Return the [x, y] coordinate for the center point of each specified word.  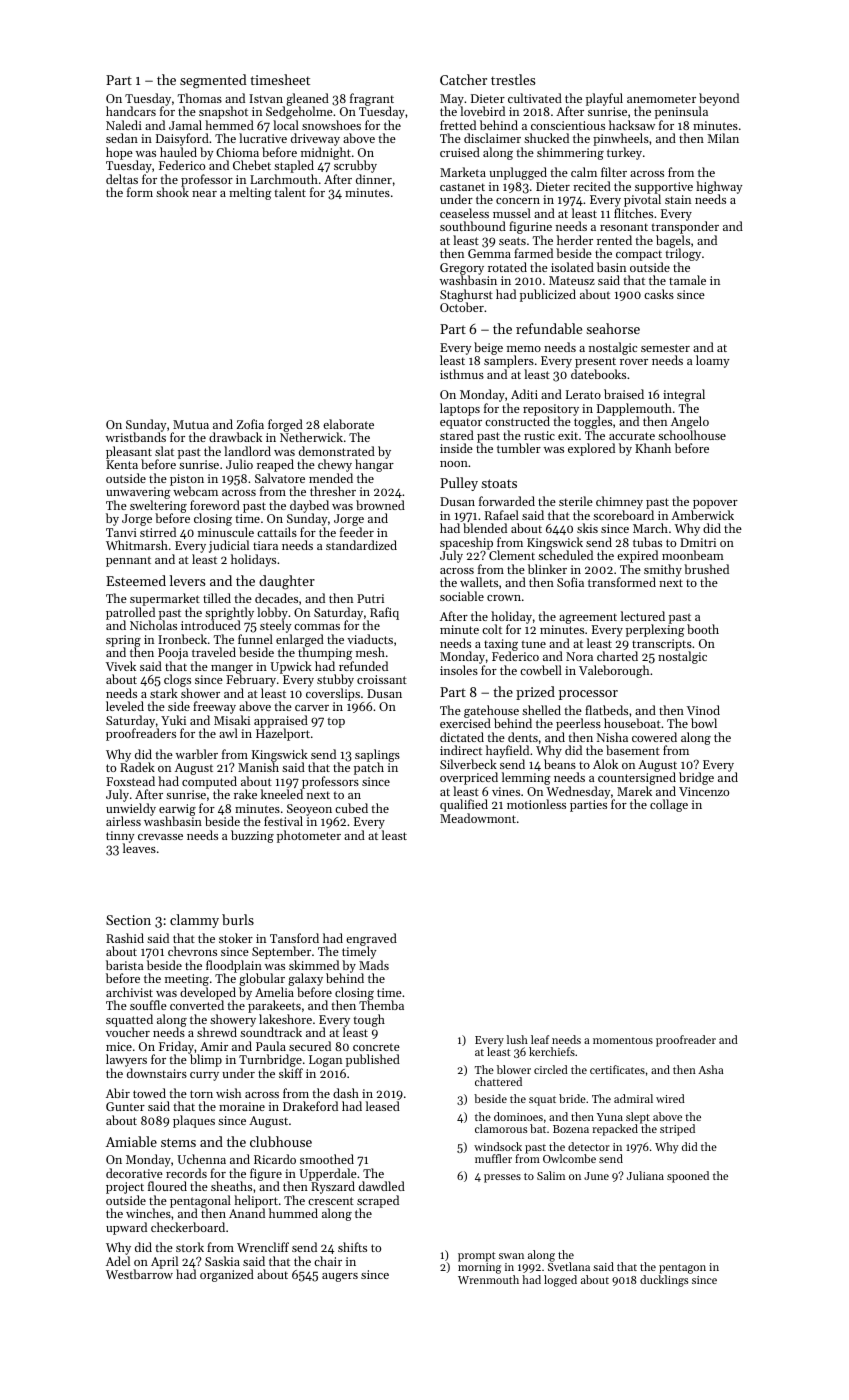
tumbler [519, 448]
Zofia [250, 424]
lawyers [126, 1060]
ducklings [664, 1281]
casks [659, 294]
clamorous [501, 1128]
